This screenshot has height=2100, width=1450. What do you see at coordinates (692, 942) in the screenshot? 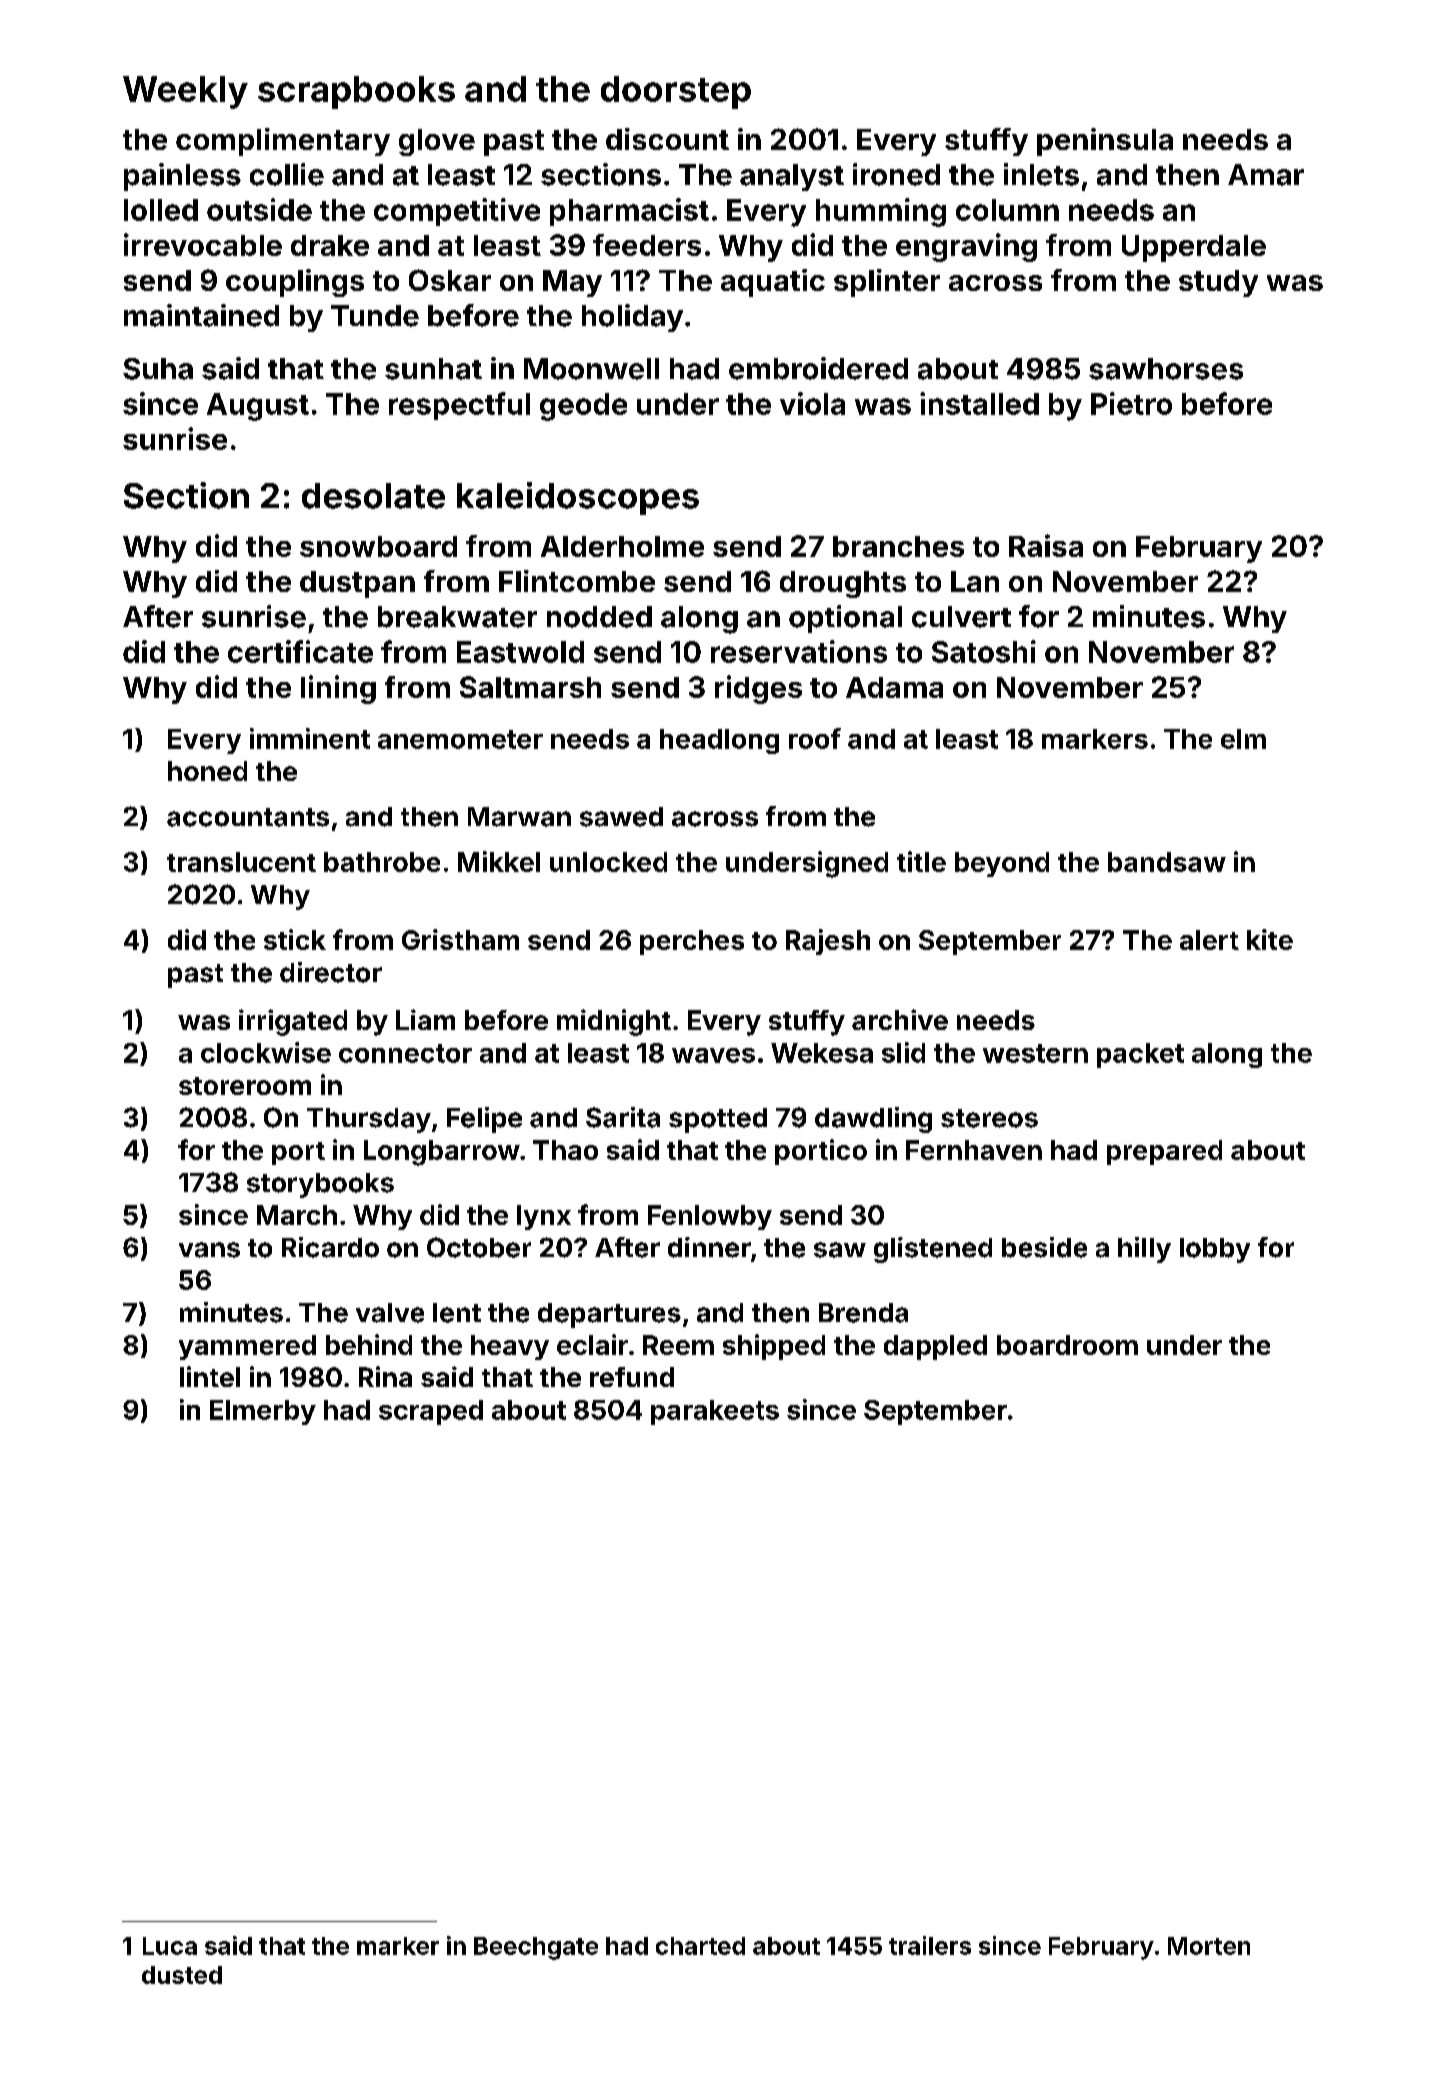
I see `perches` at bounding box center [692, 942].
